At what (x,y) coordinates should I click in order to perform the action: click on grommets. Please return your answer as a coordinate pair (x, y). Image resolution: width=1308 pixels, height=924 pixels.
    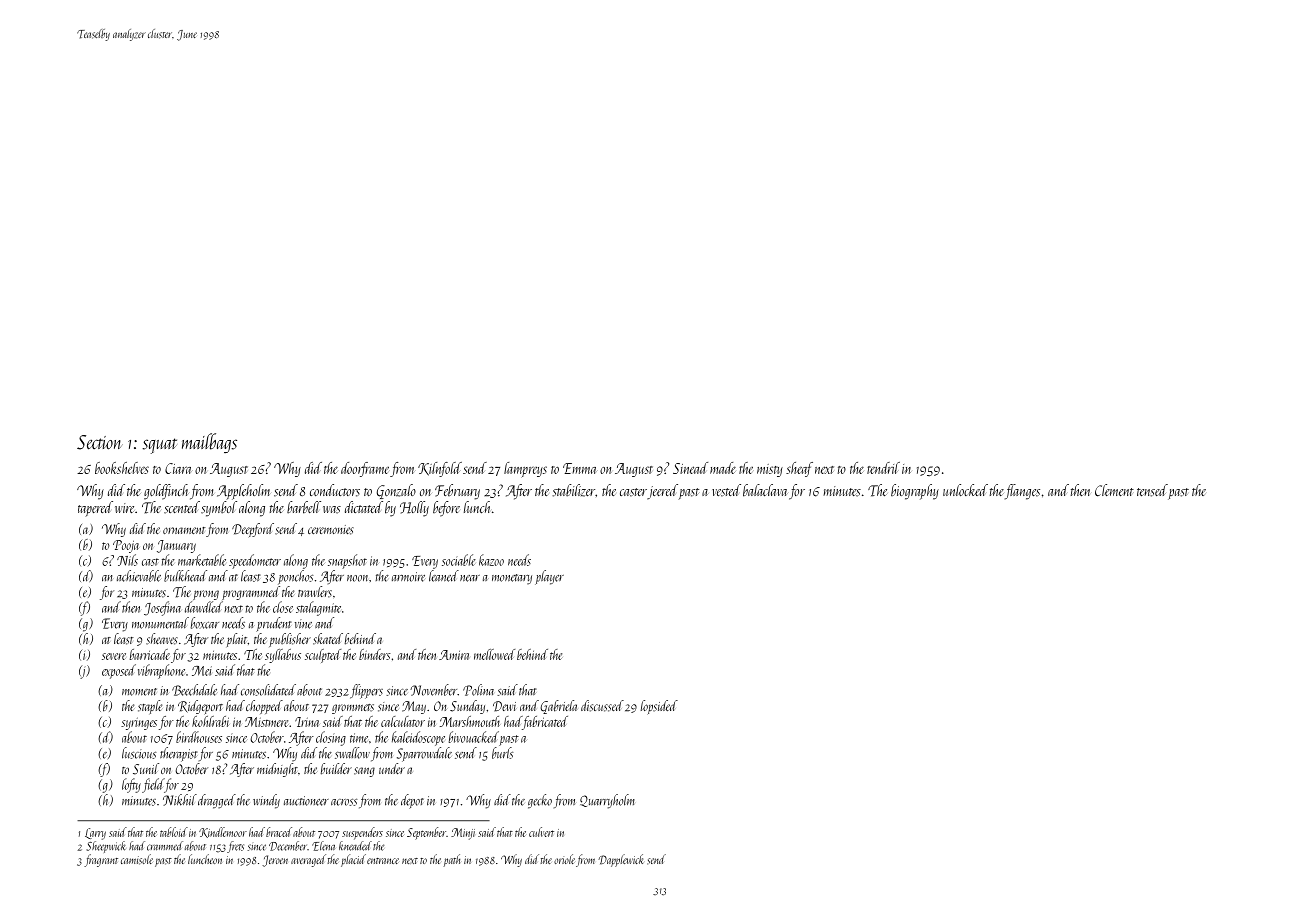
    Looking at the image, I should click on (353, 709).
